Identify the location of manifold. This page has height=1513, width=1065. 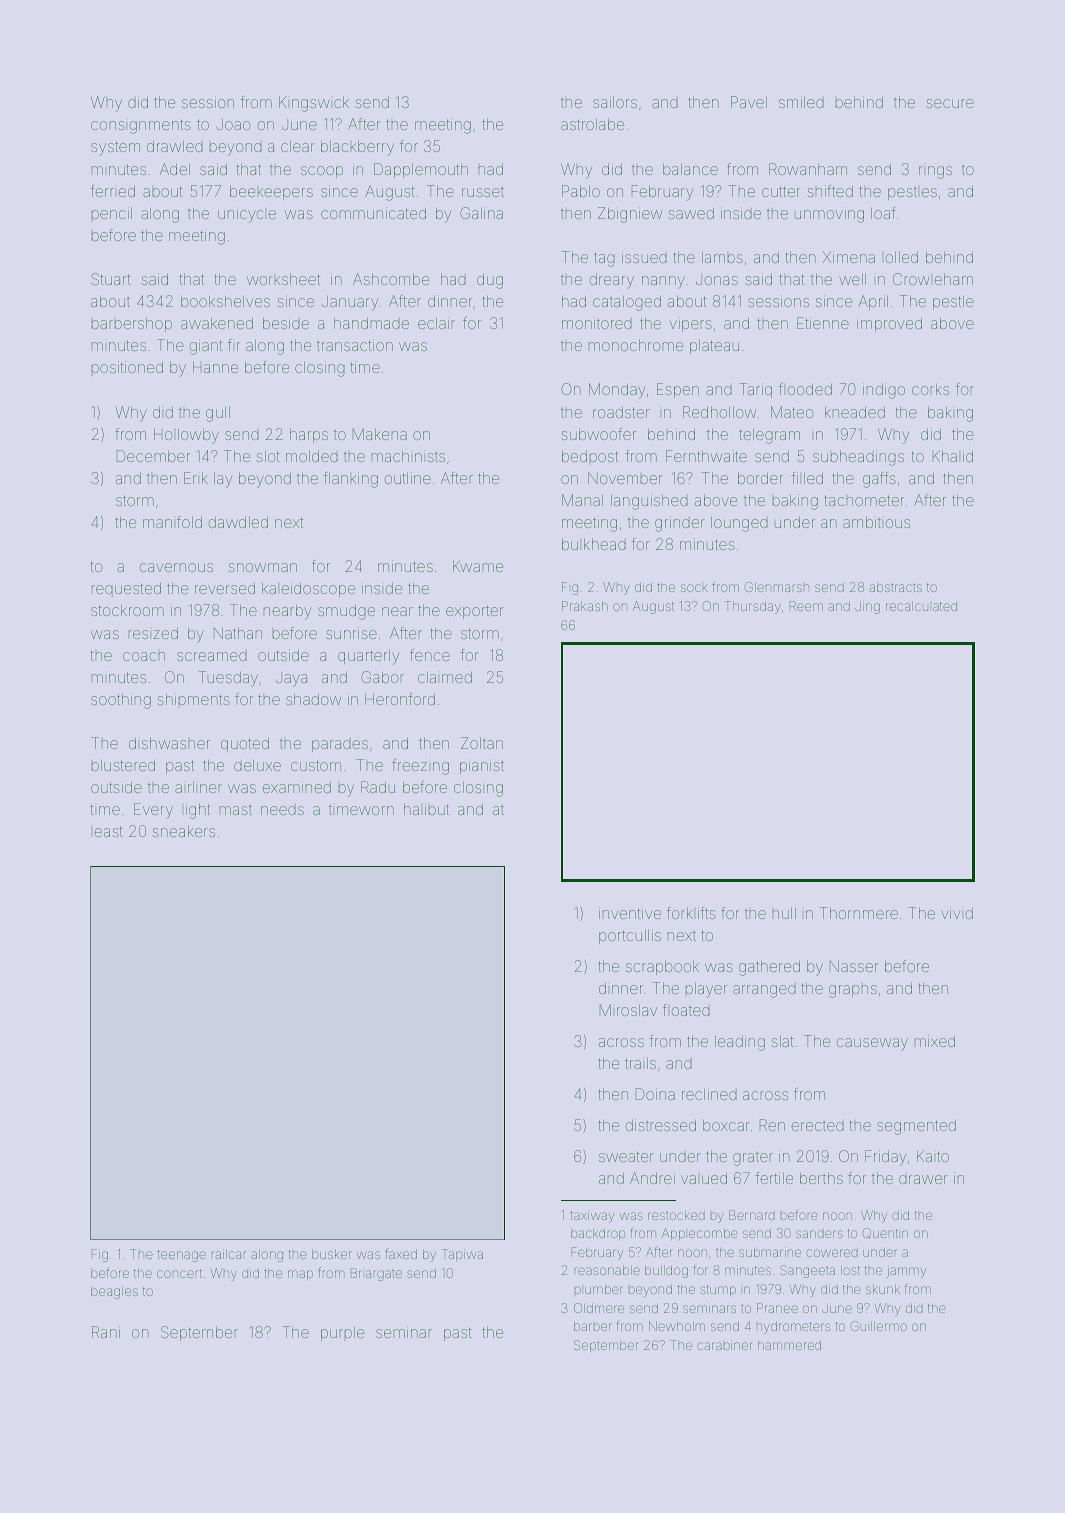
(172, 522).
